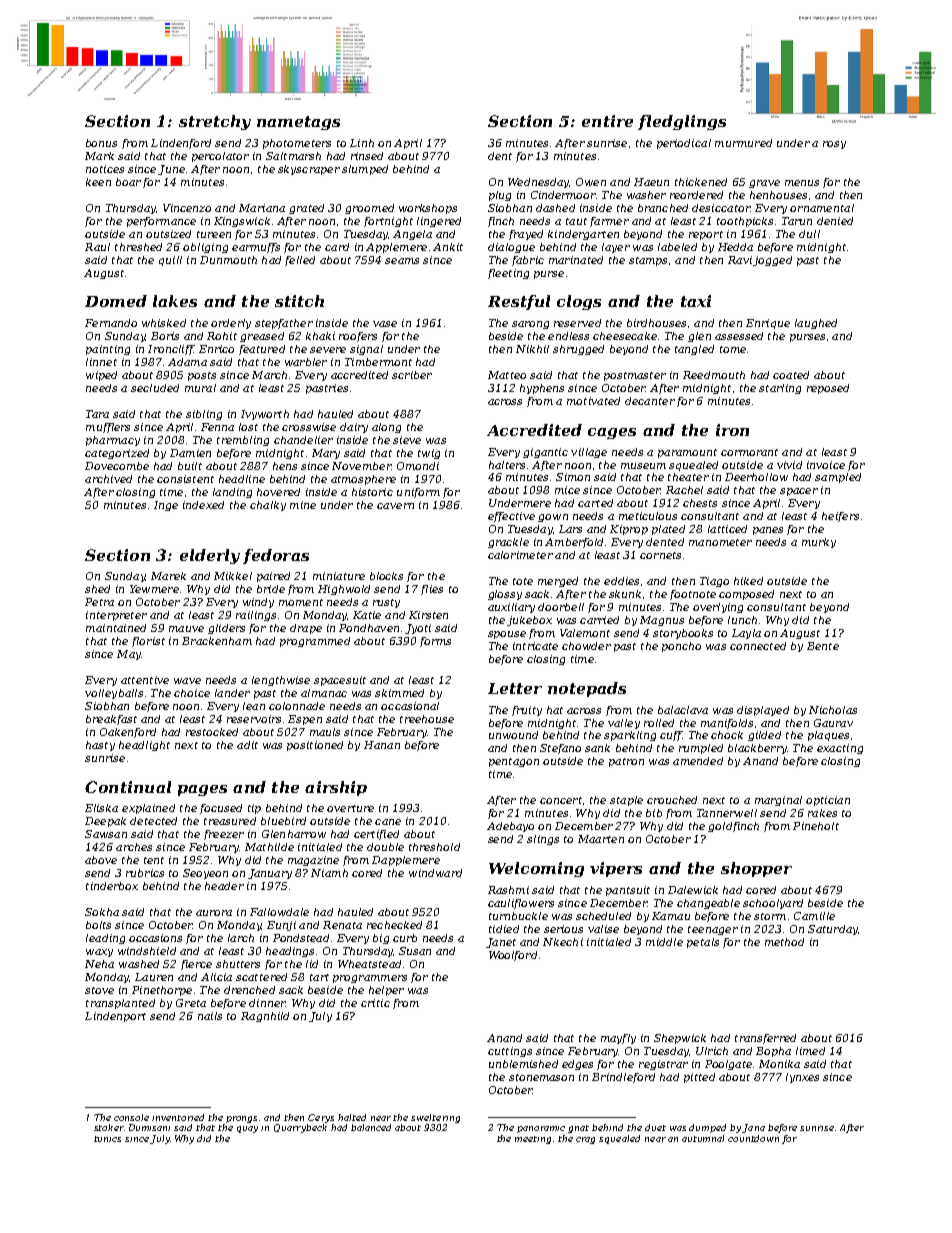 This image has width=952, height=1233. Describe the element at coordinates (816, 324) in the image. I see `laughed` at that location.
